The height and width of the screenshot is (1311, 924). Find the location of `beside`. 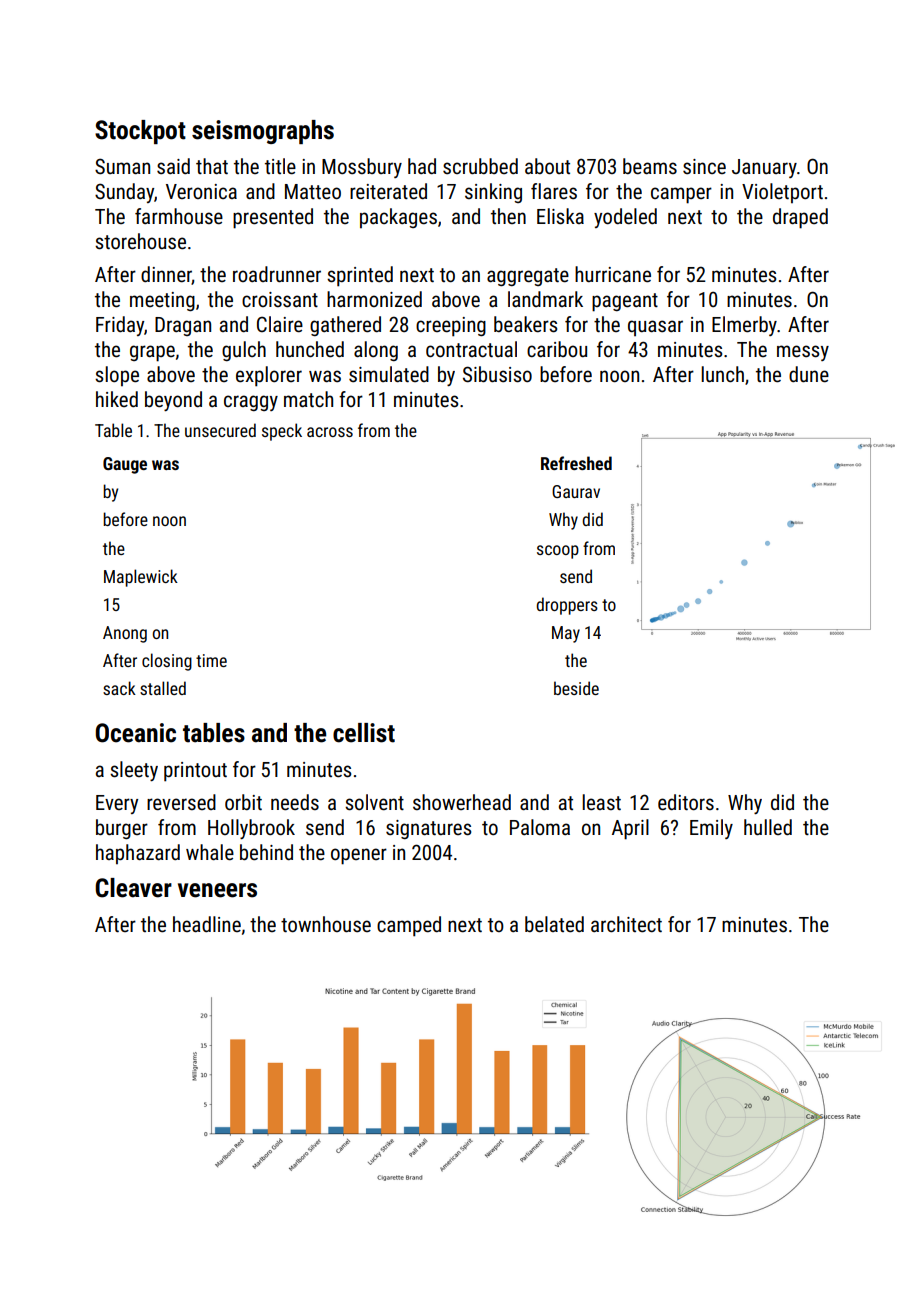

beside is located at coordinates (576, 688).
